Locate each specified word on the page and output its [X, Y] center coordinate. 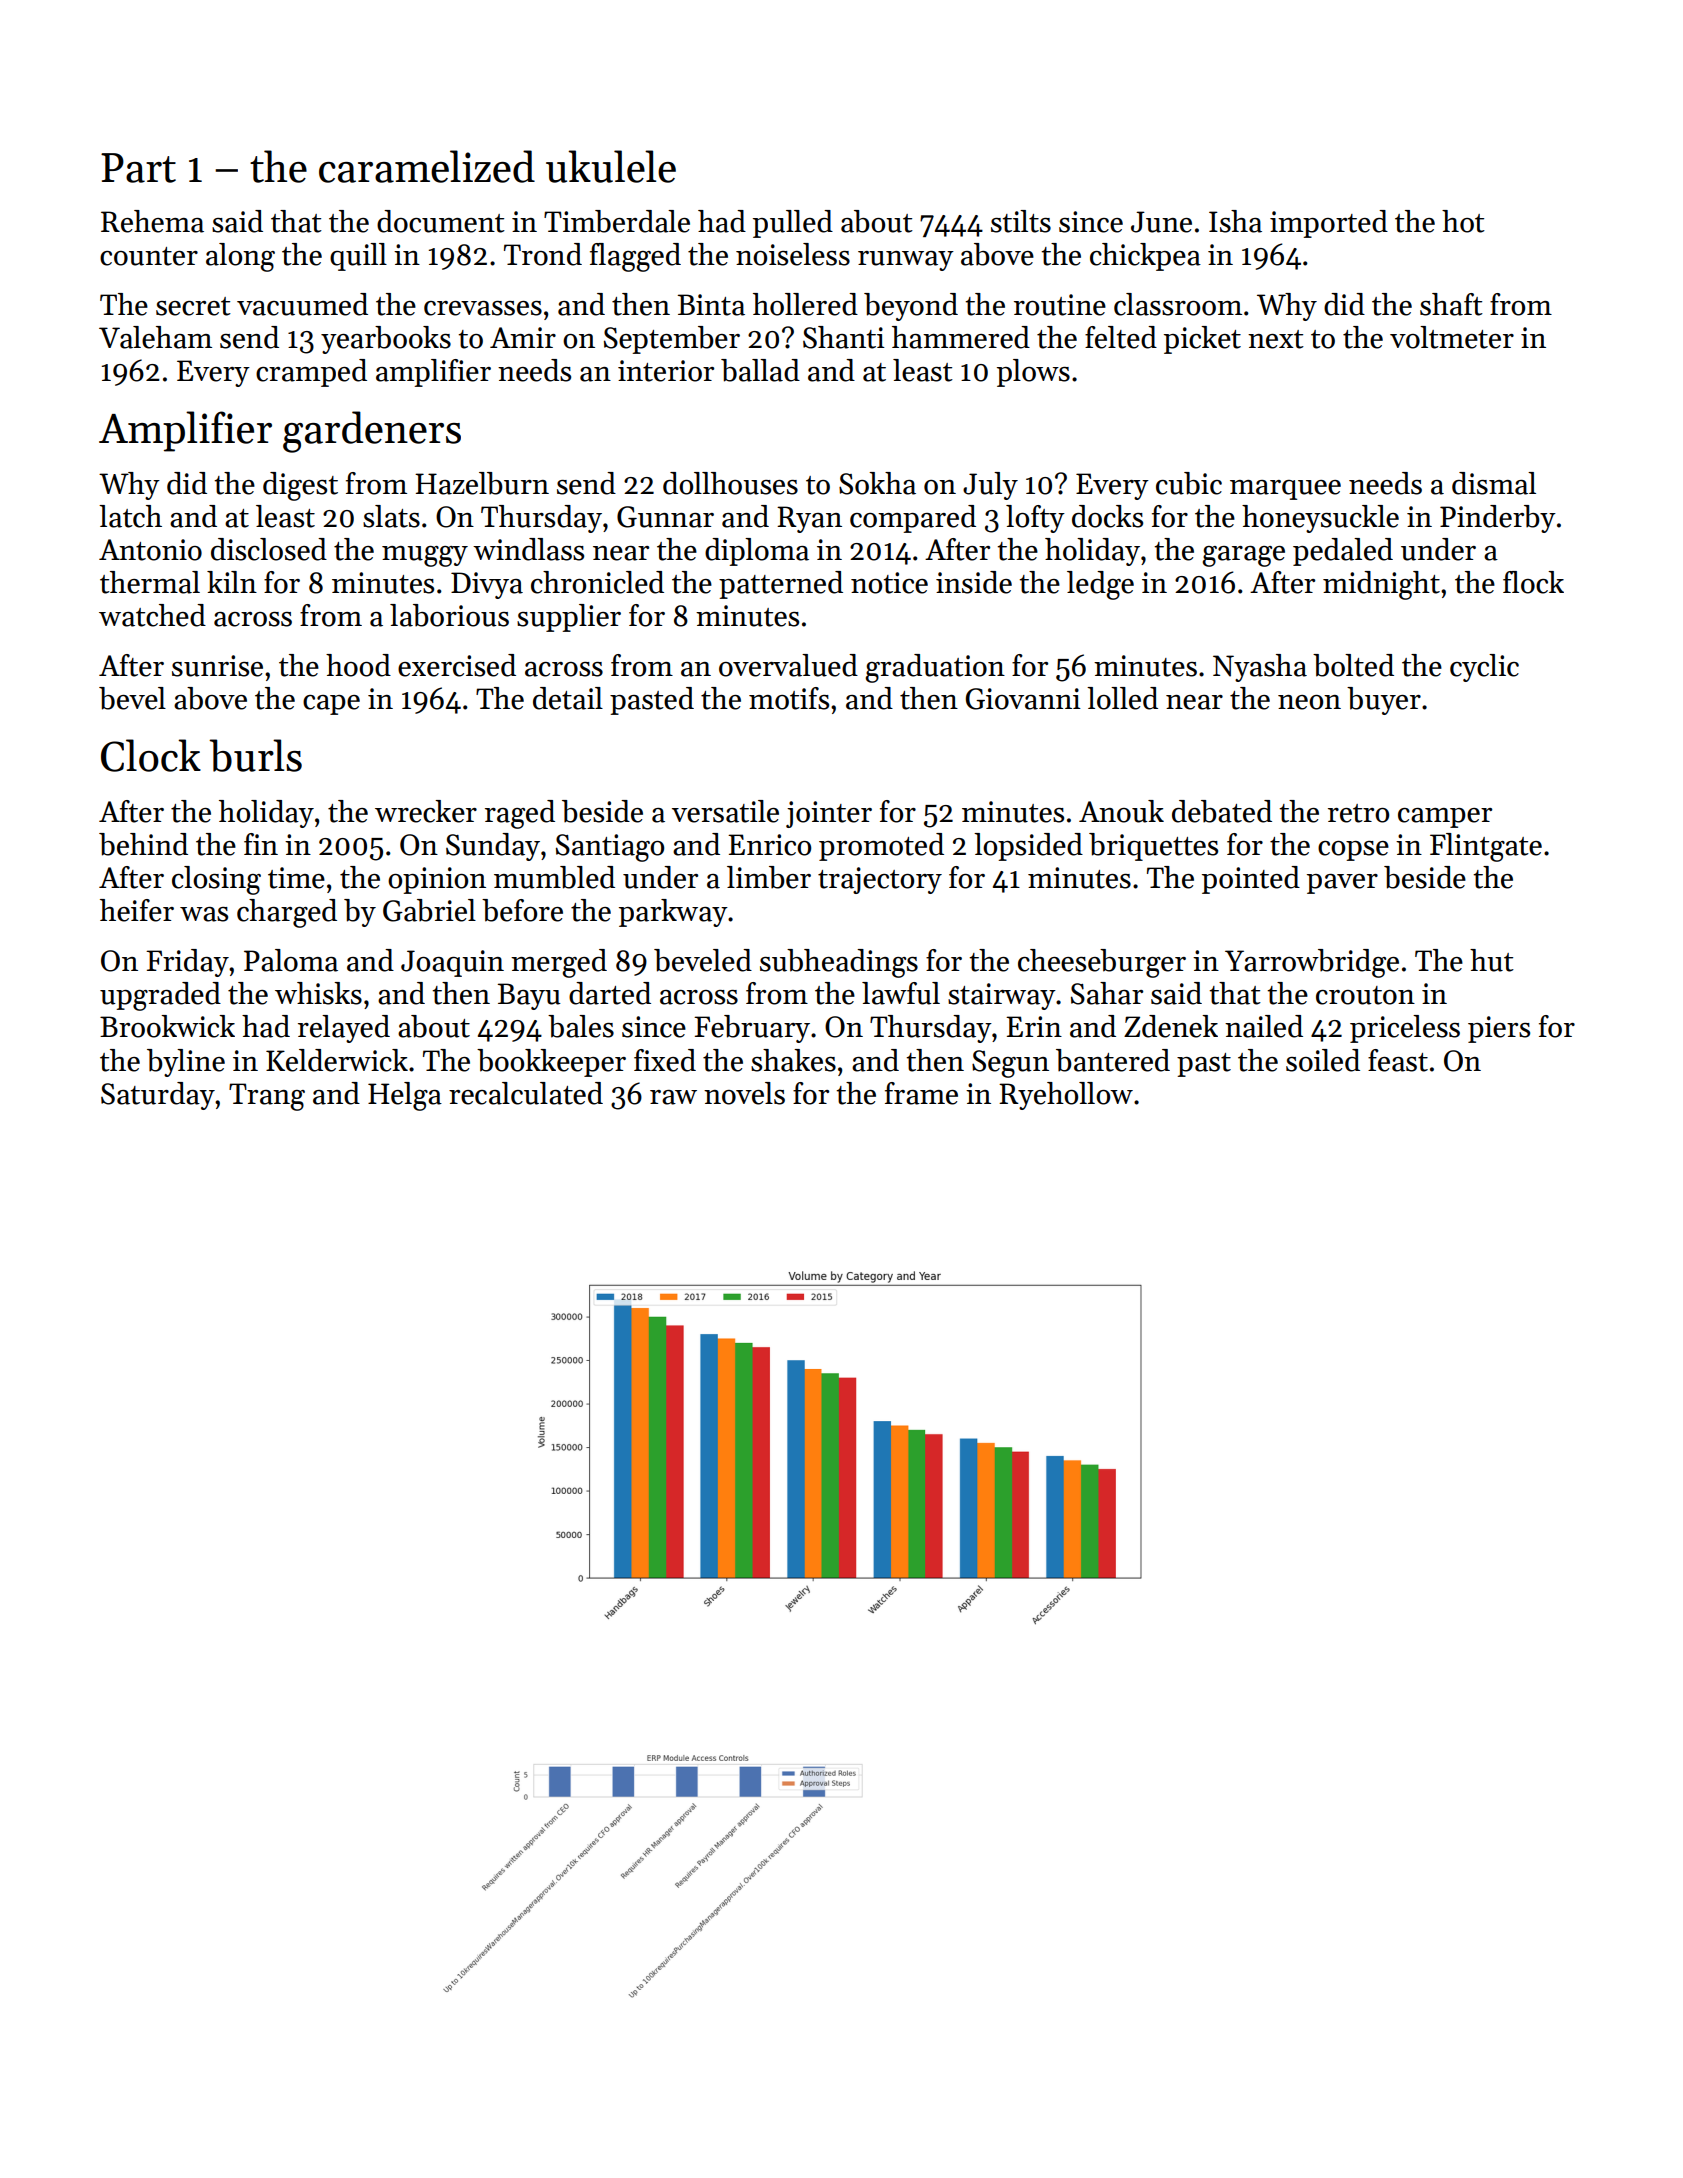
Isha [1235, 221]
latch [130, 516]
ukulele [611, 166]
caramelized [427, 166]
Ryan [809, 519]
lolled [1122, 698]
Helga [405, 1096]
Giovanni [1023, 699]
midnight [1381, 585]
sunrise [217, 666]
